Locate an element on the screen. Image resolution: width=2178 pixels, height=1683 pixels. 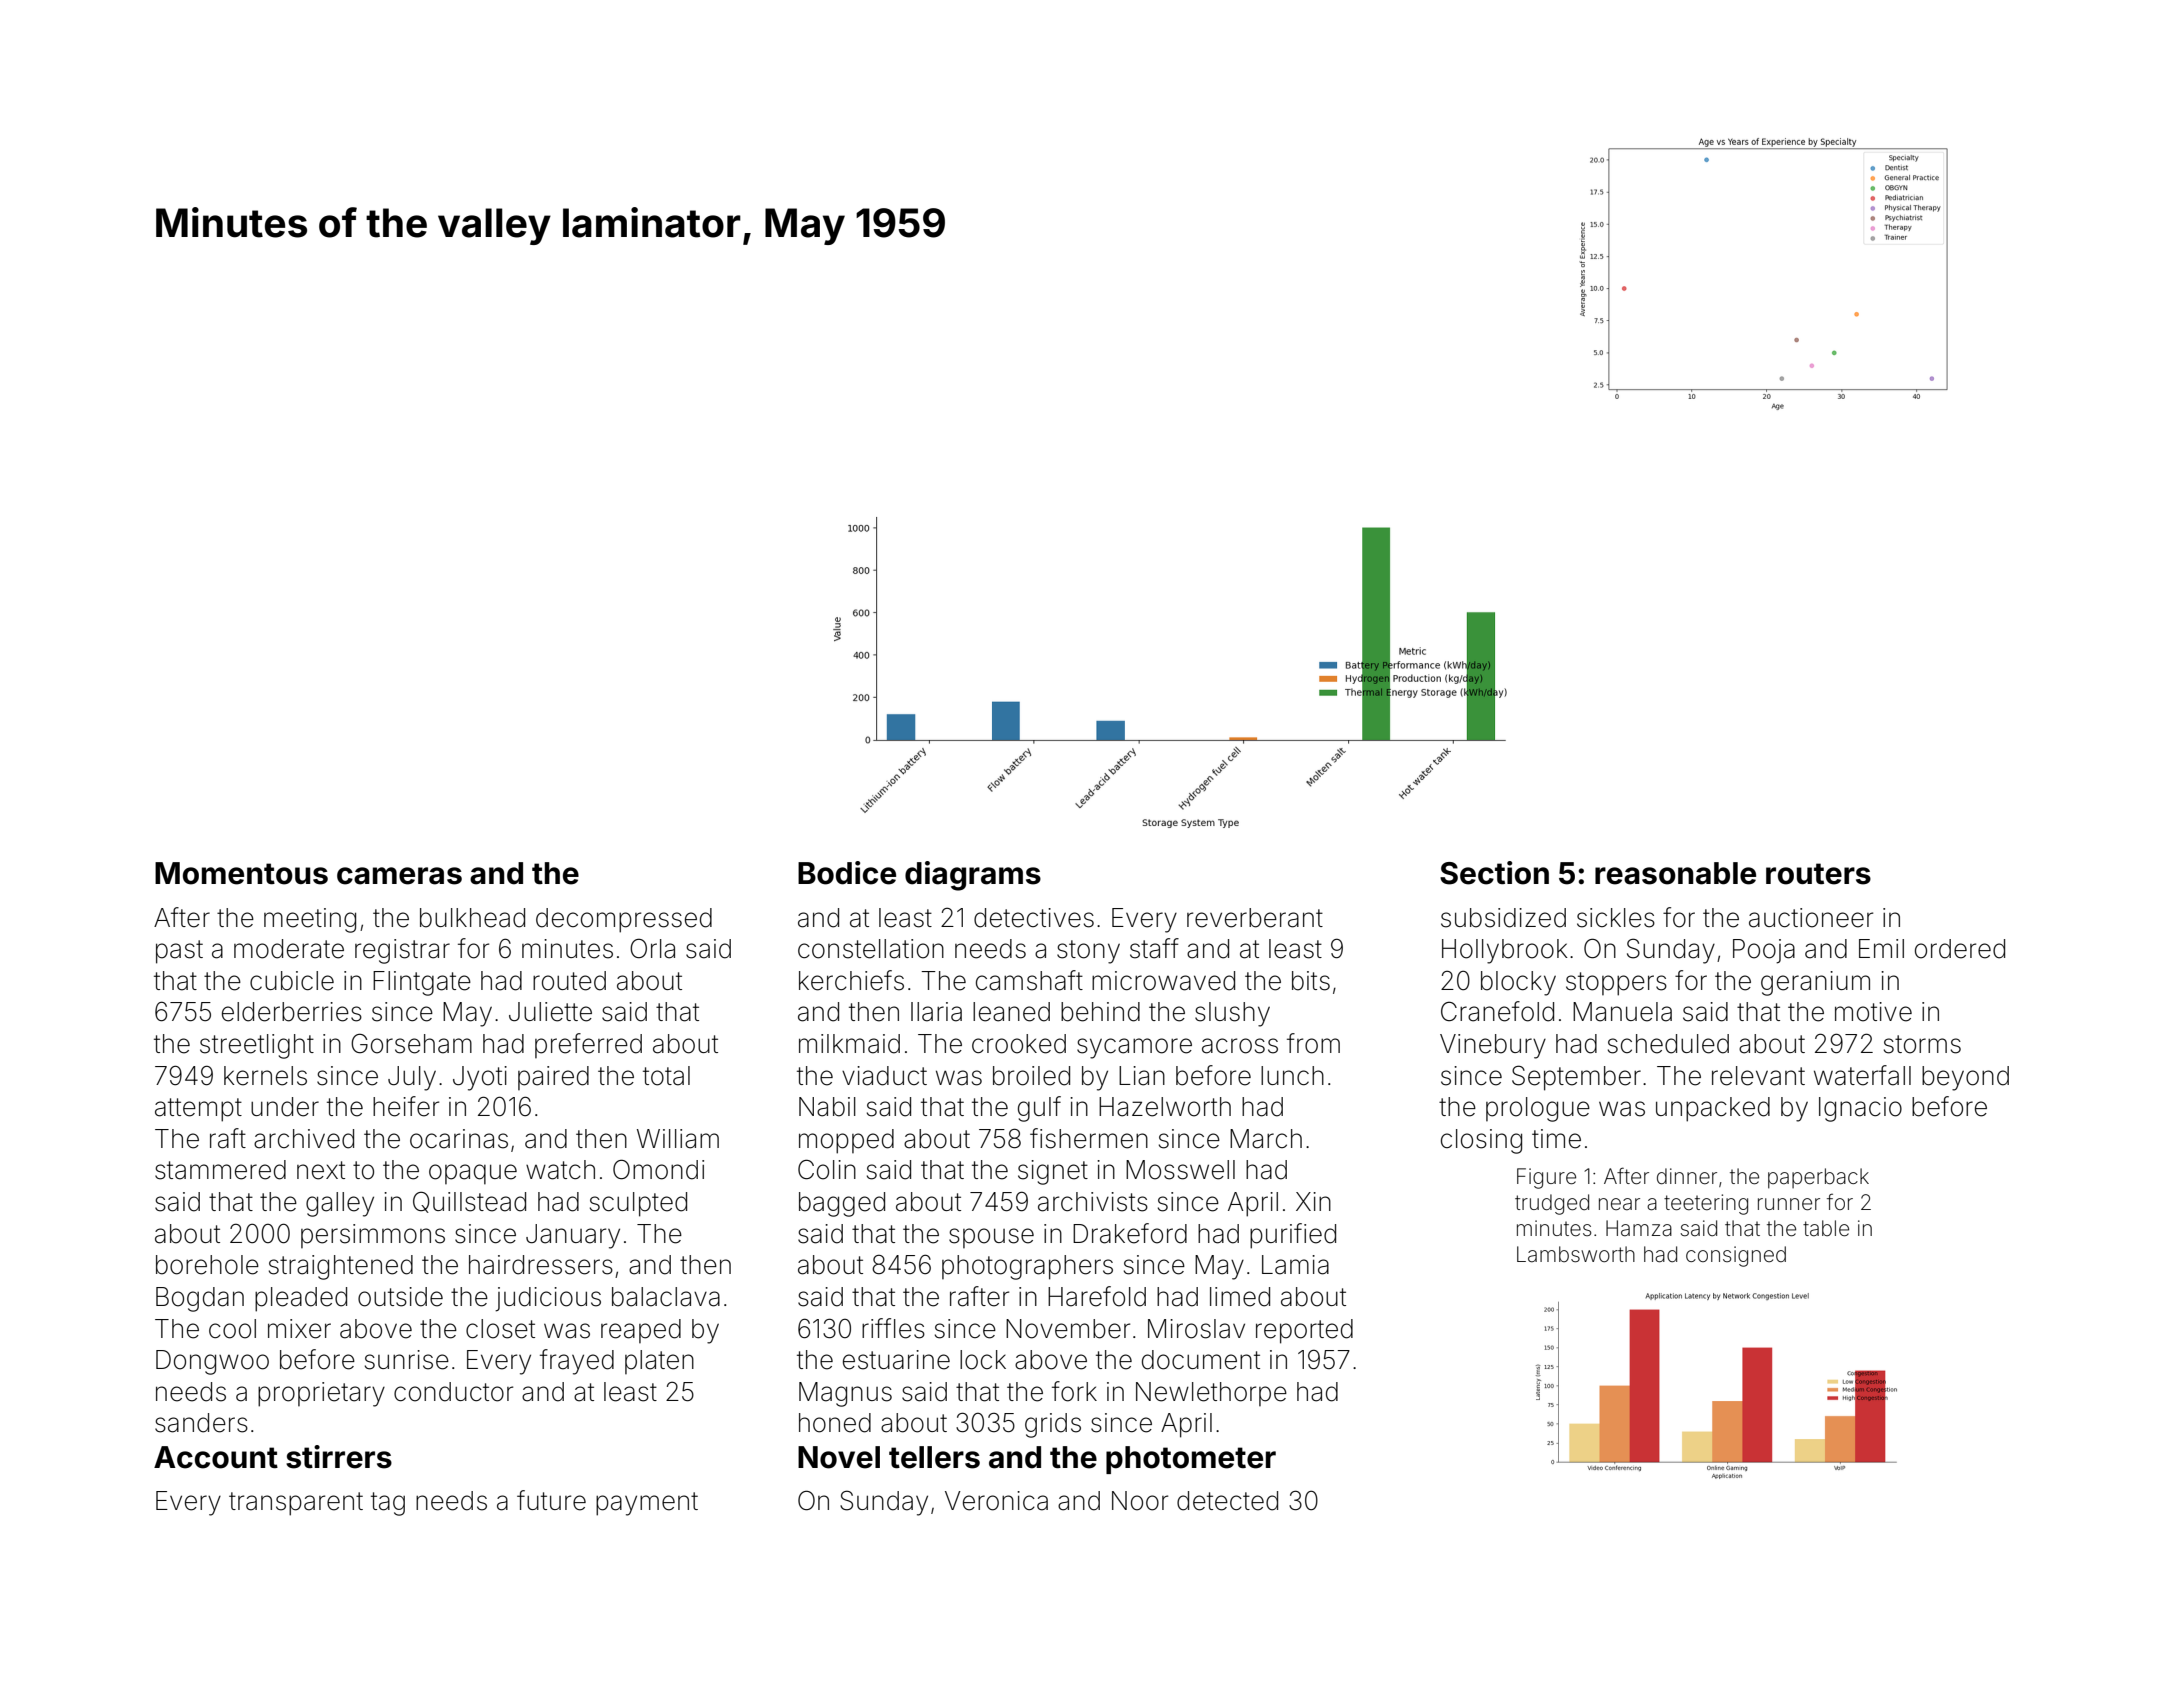
signet is located at coordinates (1053, 1172).
